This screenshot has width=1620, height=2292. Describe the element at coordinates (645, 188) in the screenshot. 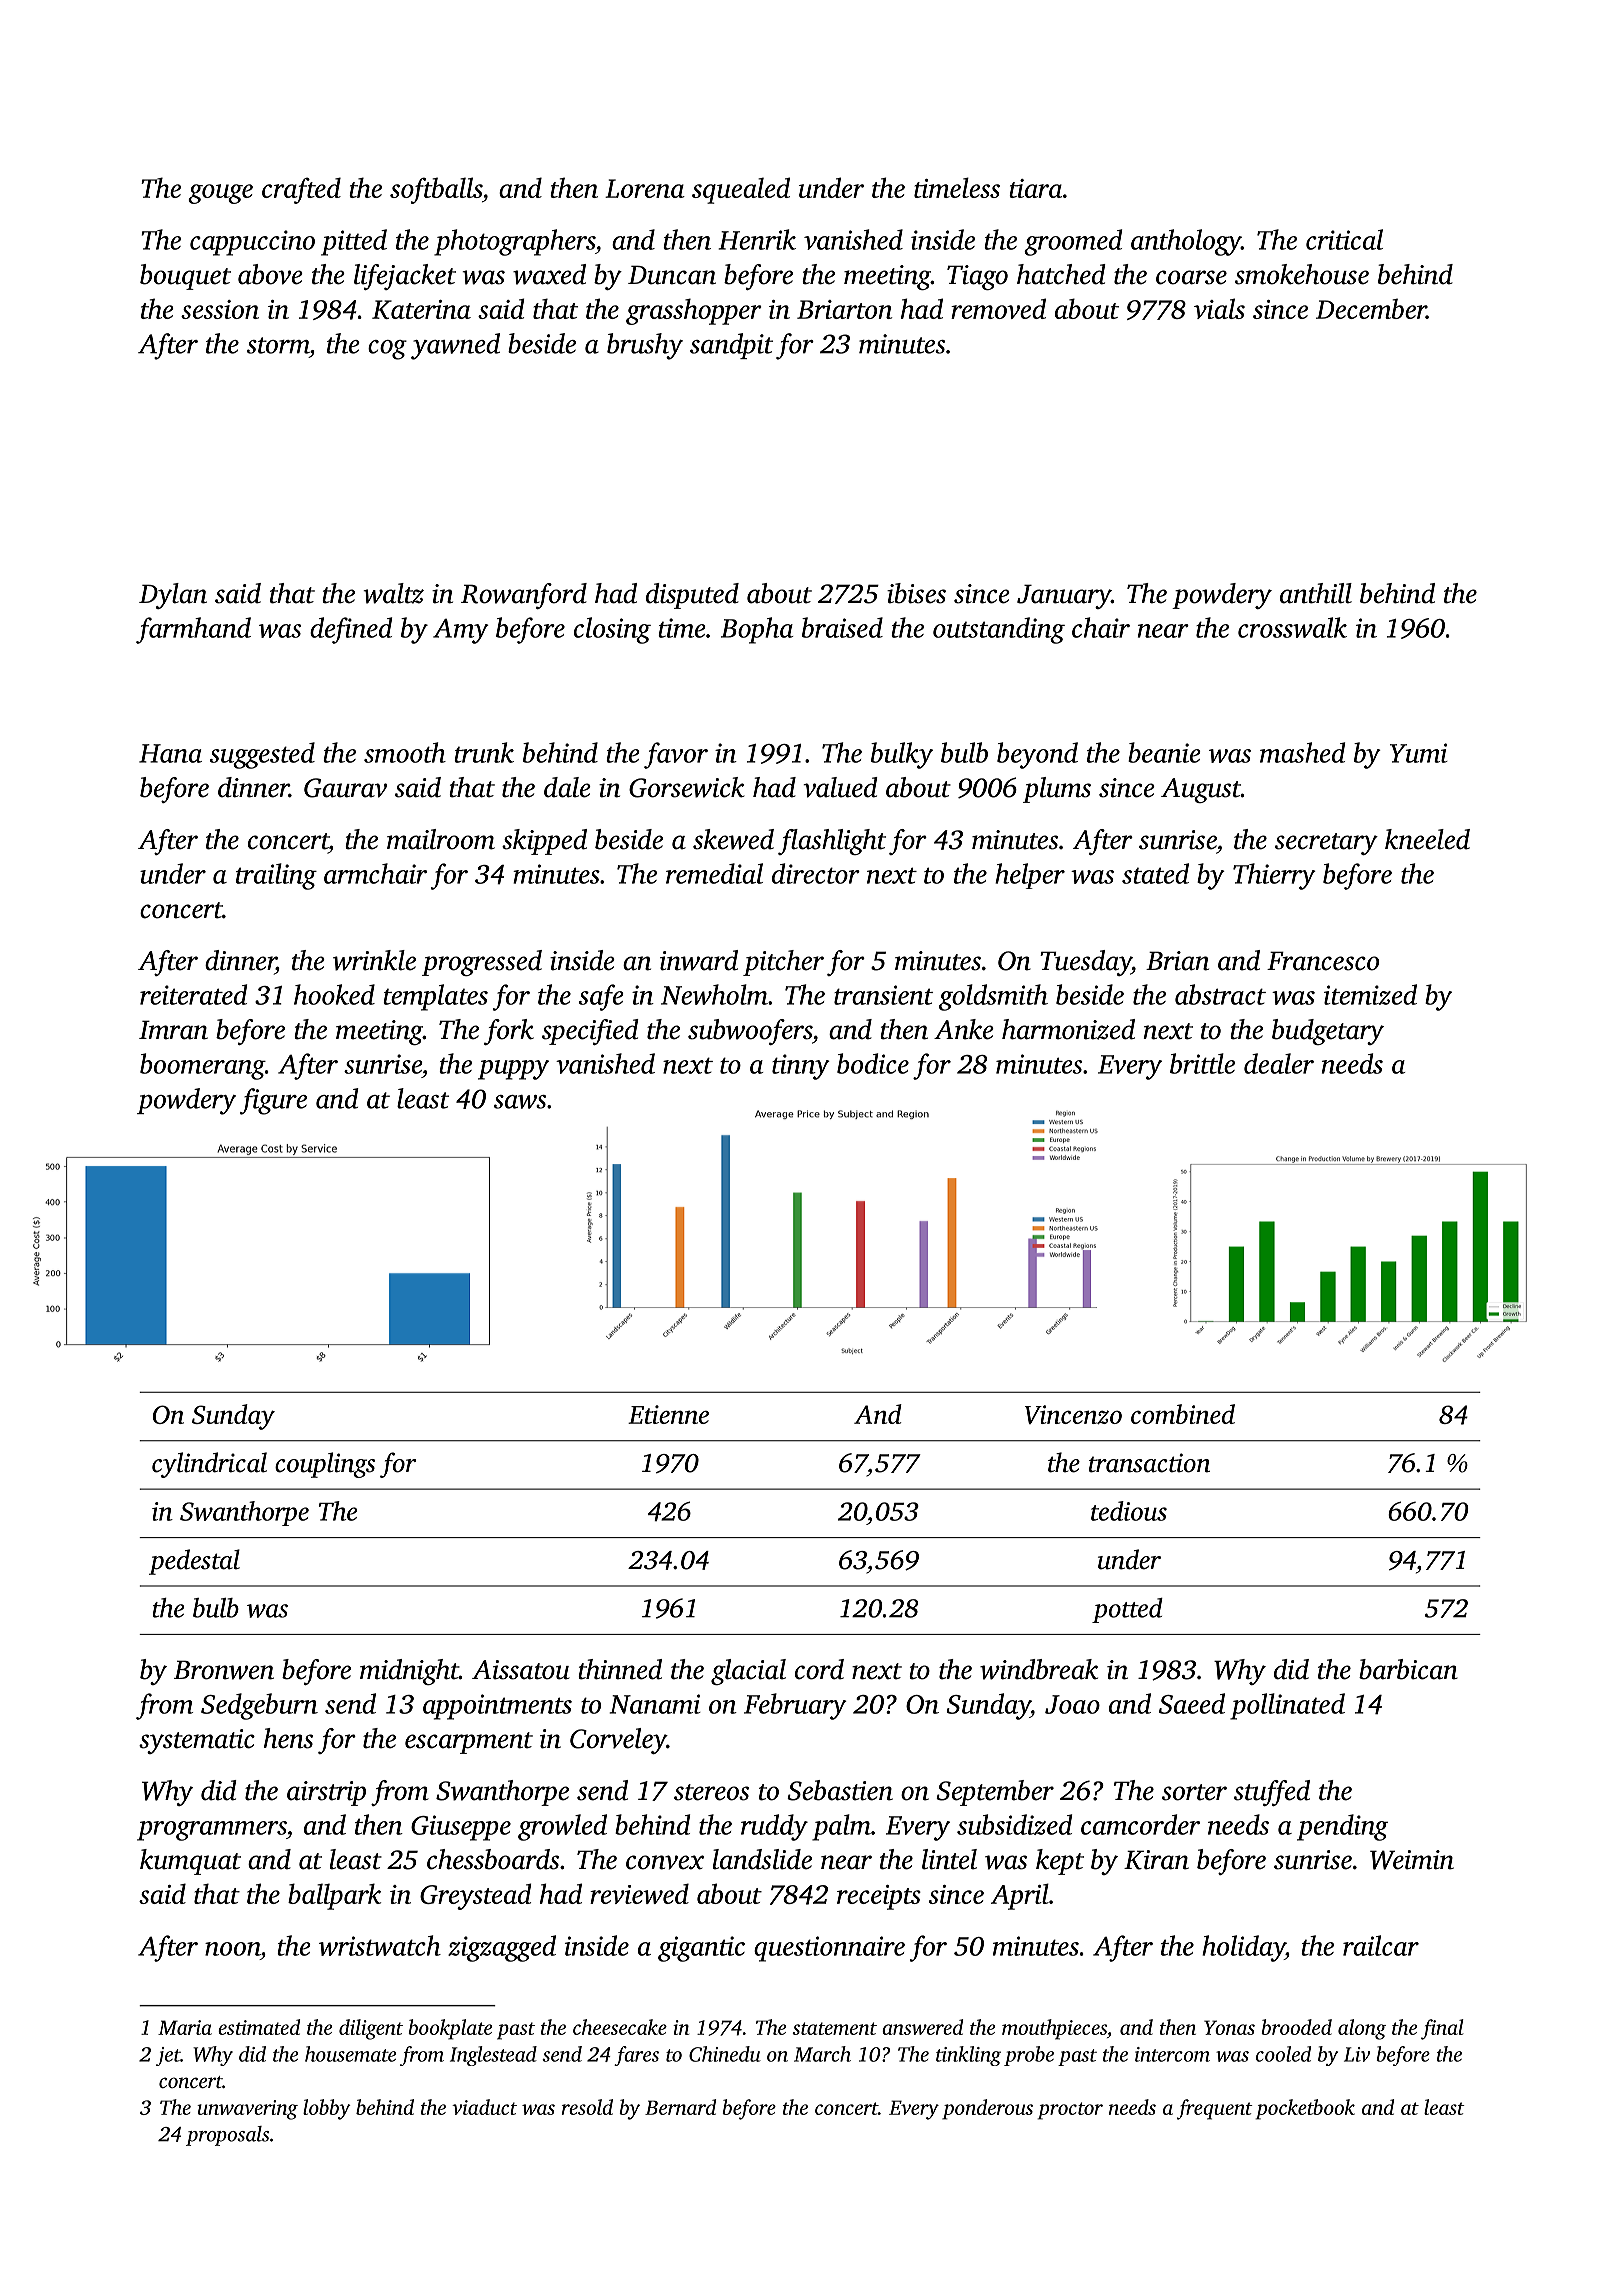

I see `Lorena` at that location.
